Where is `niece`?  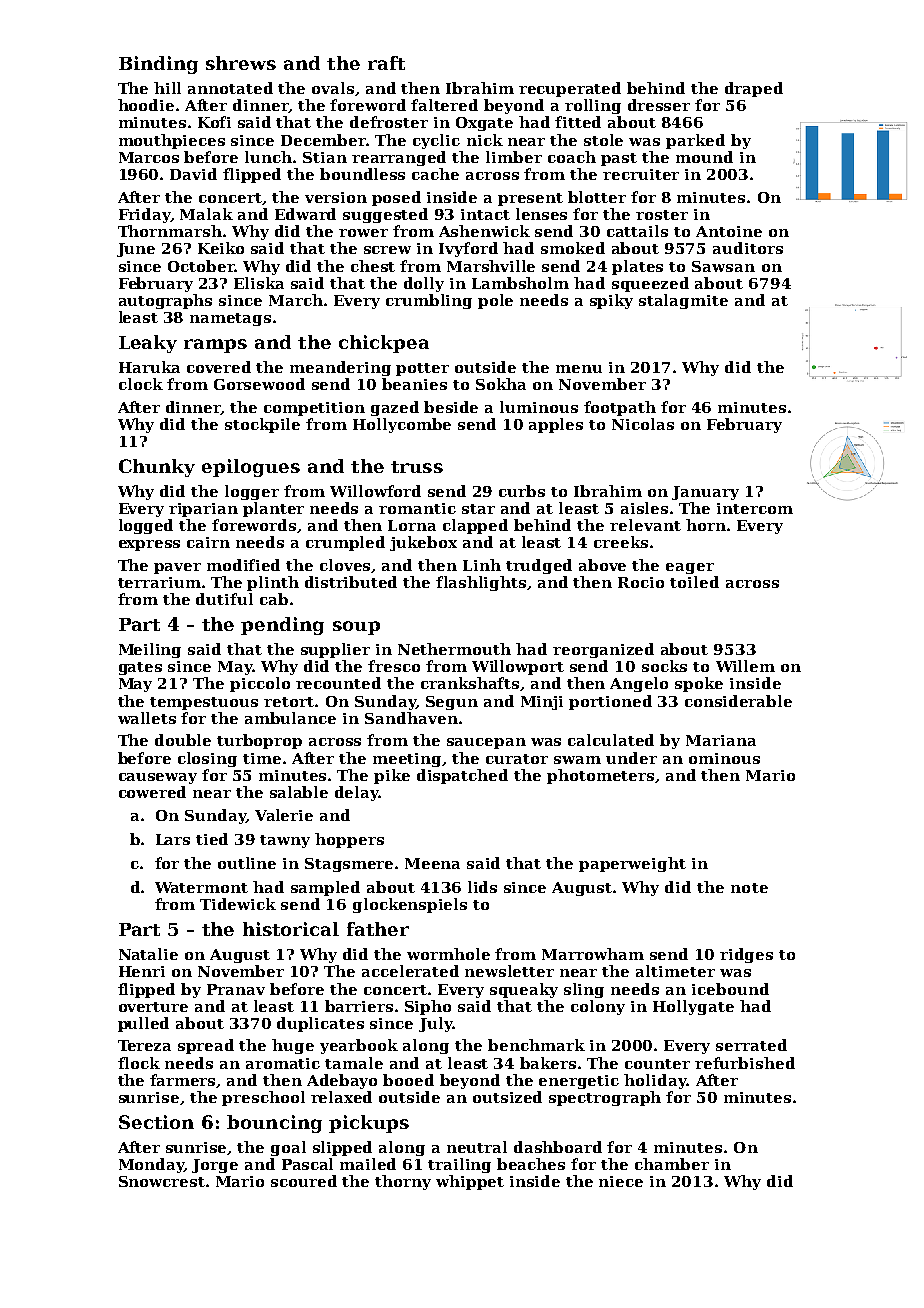
niece is located at coordinates (621, 1181).
